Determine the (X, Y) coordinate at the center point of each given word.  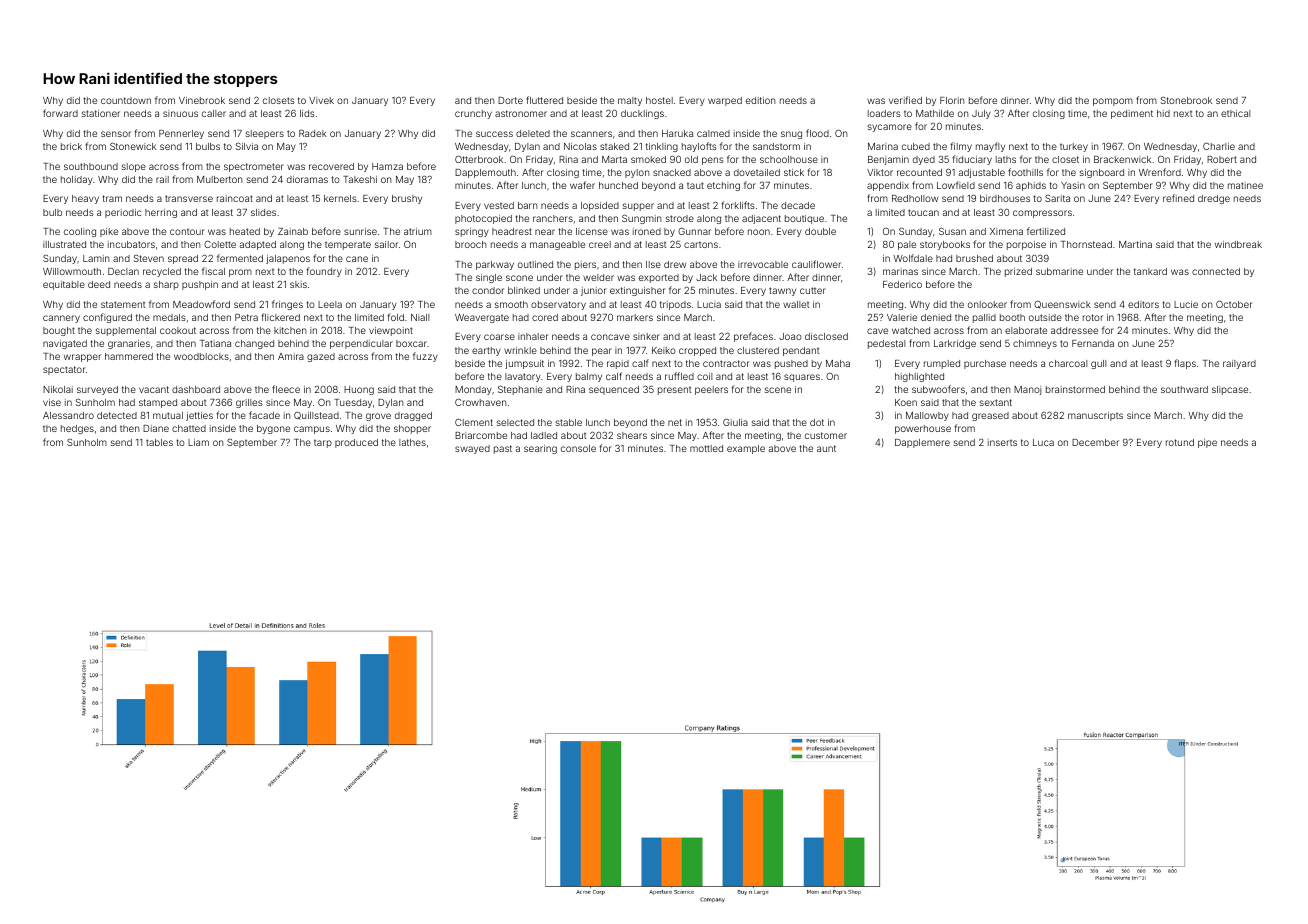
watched (911, 330)
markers (635, 317)
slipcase (1230, 390)
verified (905, 100)
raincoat (235, 198)
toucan (923, 212)
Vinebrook (202, 100)
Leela (330, 304)
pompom (1113, 102)
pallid (984, 318)
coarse (499, 337)
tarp (323, 443)
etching (723, 186)
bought (59, 331)
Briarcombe (481, 435)
